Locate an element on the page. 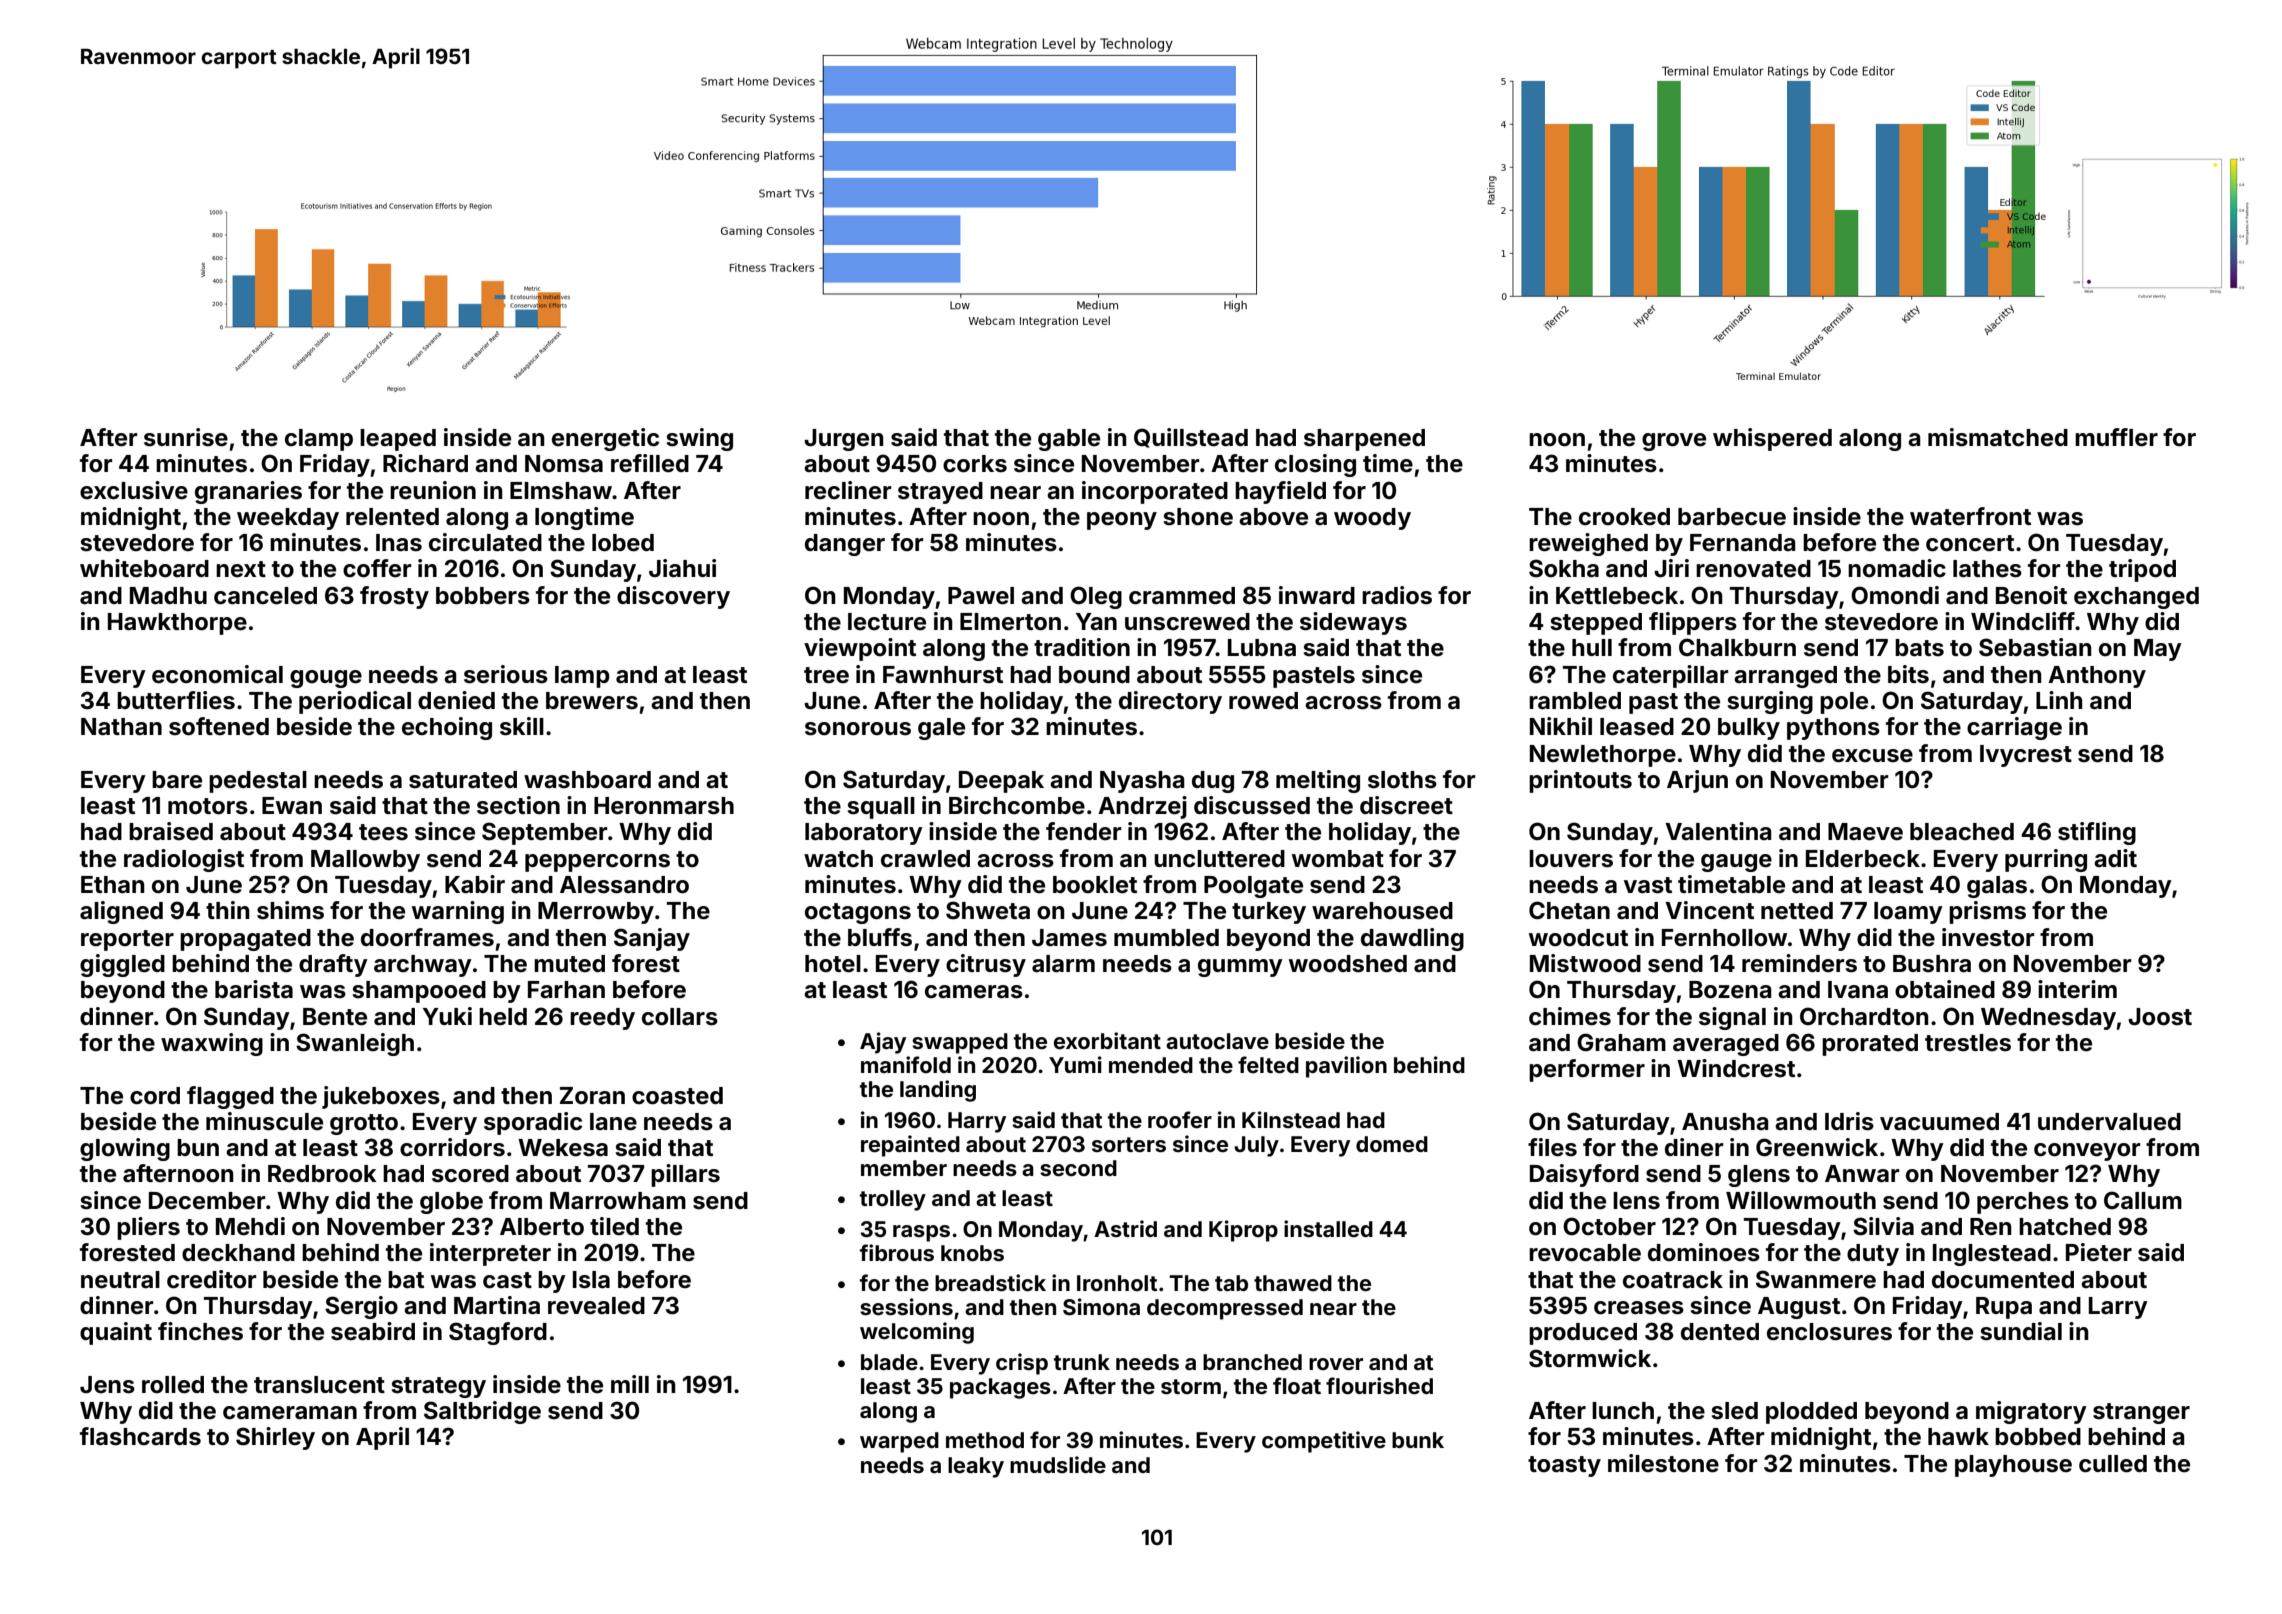  manifold is located at coordinates (906, 1064).
